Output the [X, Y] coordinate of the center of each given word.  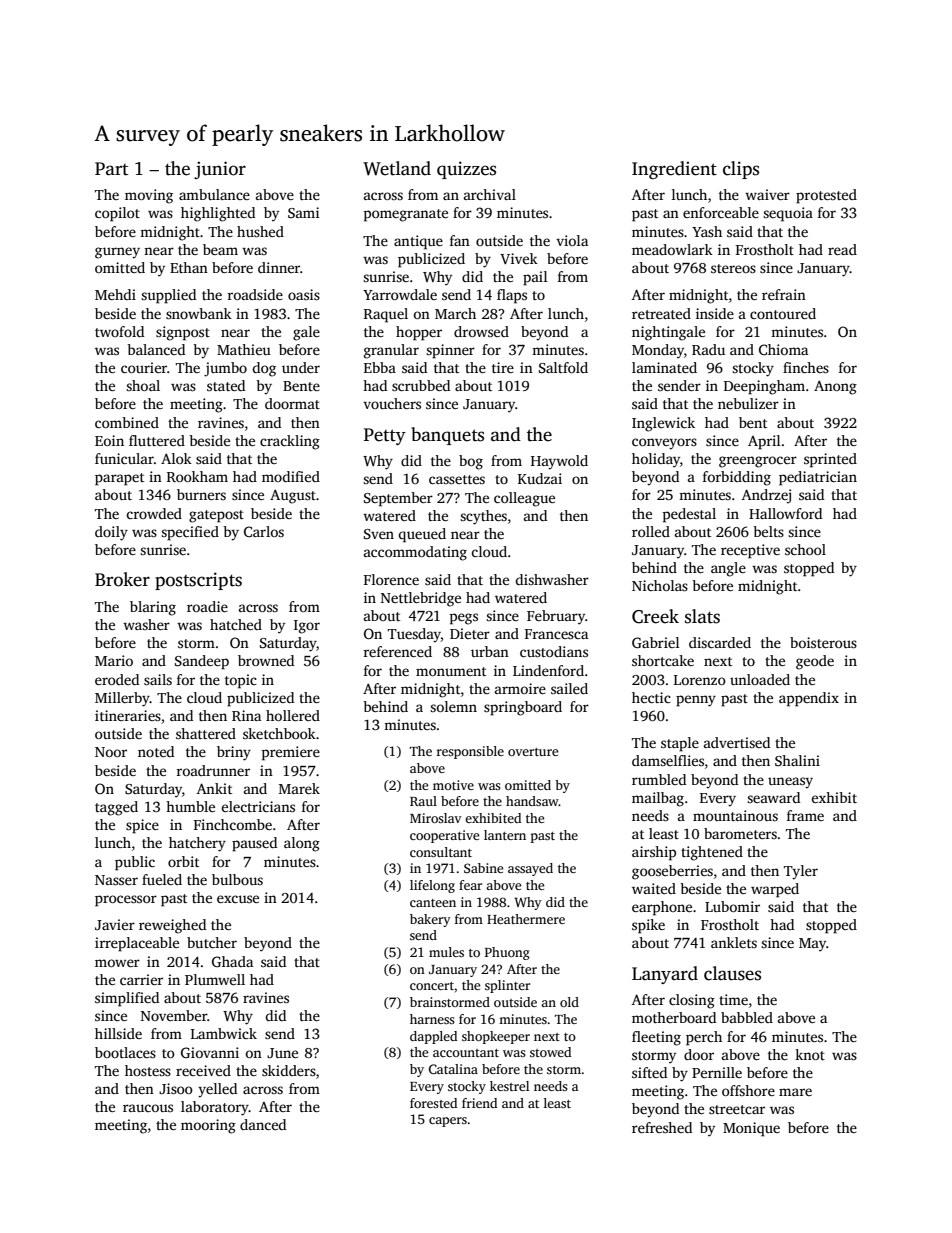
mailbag [658, 799]
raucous [148, 1108]
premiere [291, 753]
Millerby [122, 699]
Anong [835, 388]
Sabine [483, 868]
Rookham [197, 476]
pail [535, 278]
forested [433, 1103]
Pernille [717, 1072]
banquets [447, 436]
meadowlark [672, 249]
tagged [116, 808]
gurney [117, 253]
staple [680, 744]
